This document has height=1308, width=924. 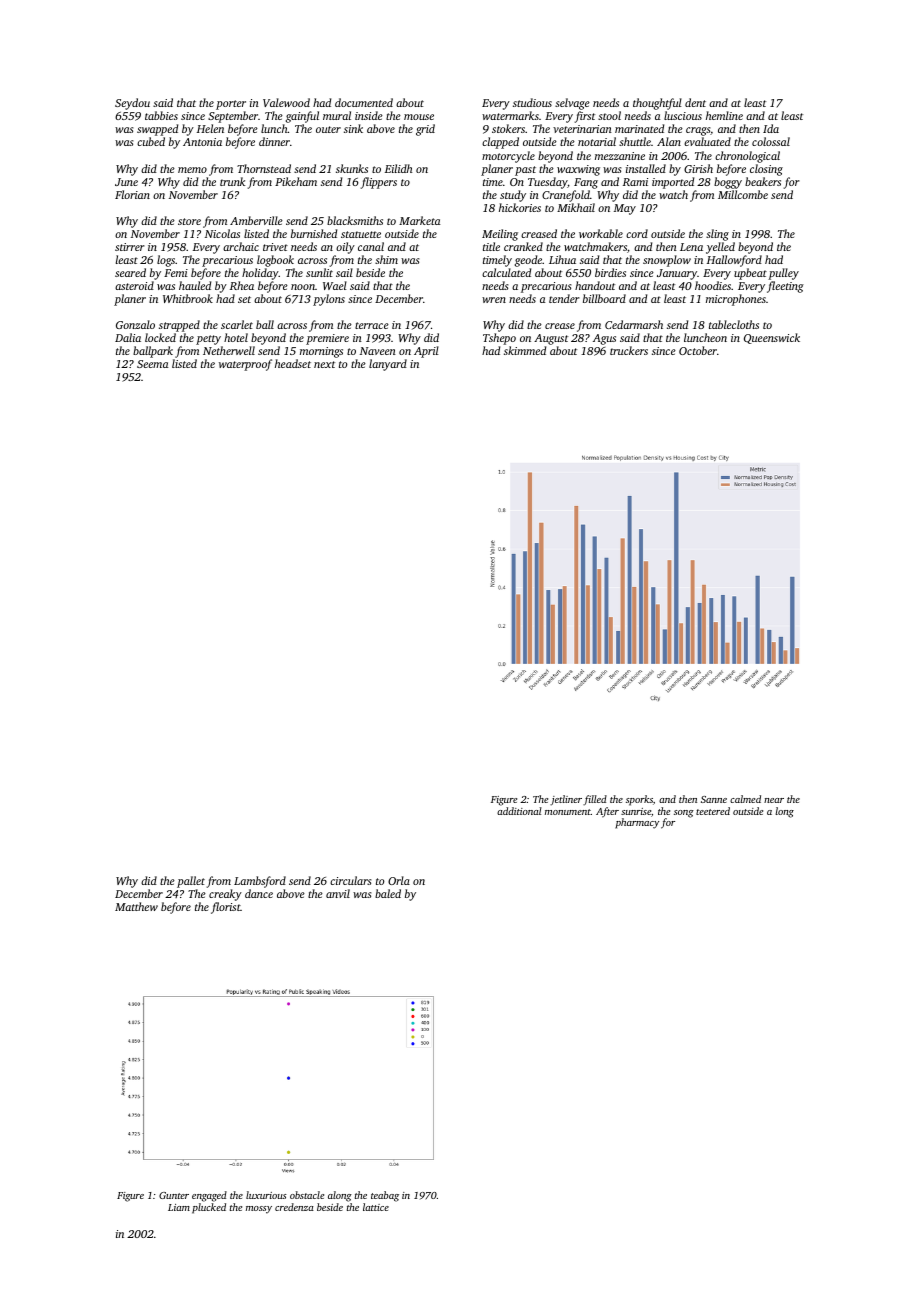 I want to click on Gunter, so click(x=174, y=1195).
